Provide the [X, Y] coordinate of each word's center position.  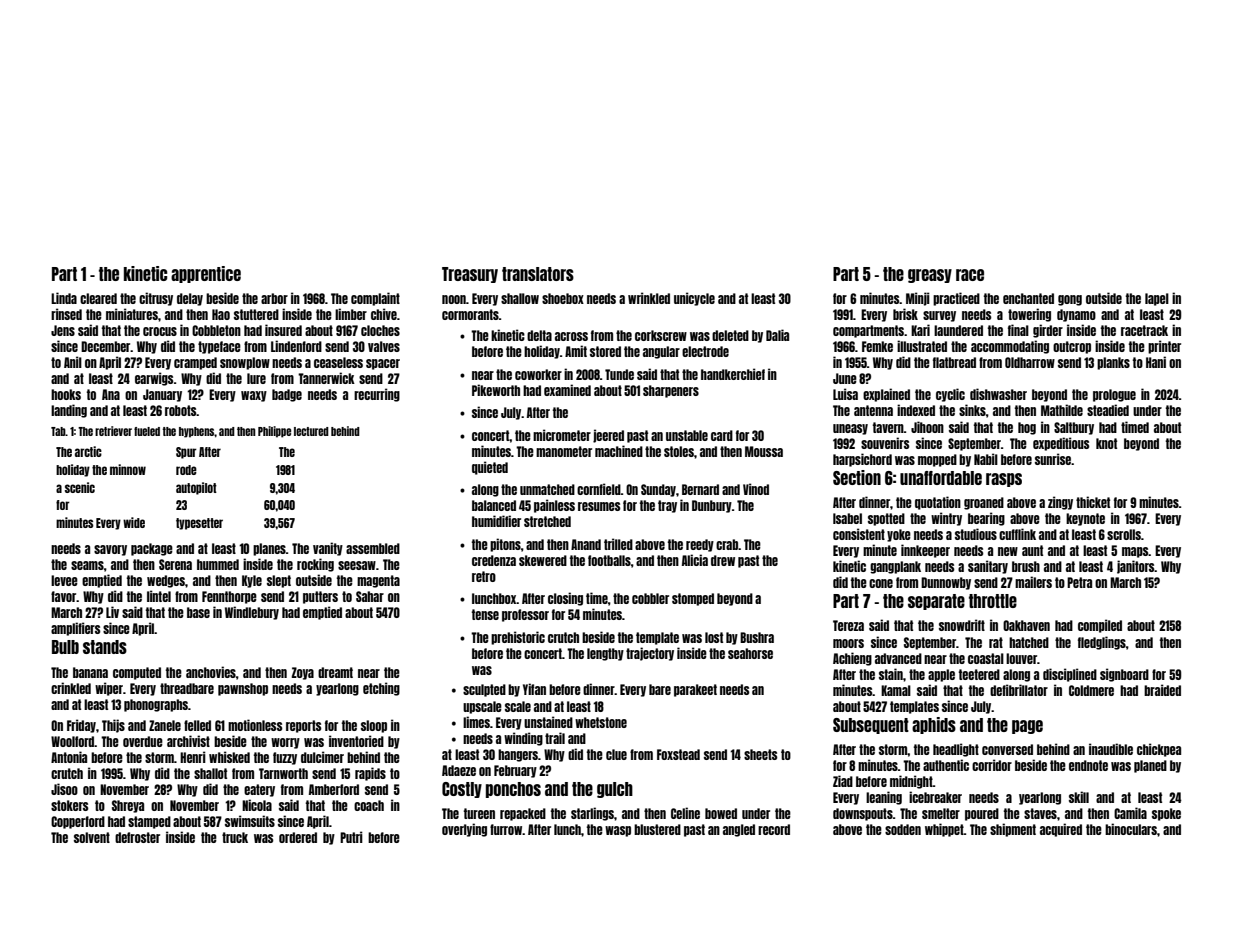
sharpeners [671, 391]
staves [1040, 813]
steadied [1108, 410]
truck [235, 837]
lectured [311, 431]
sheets [761, 754]
